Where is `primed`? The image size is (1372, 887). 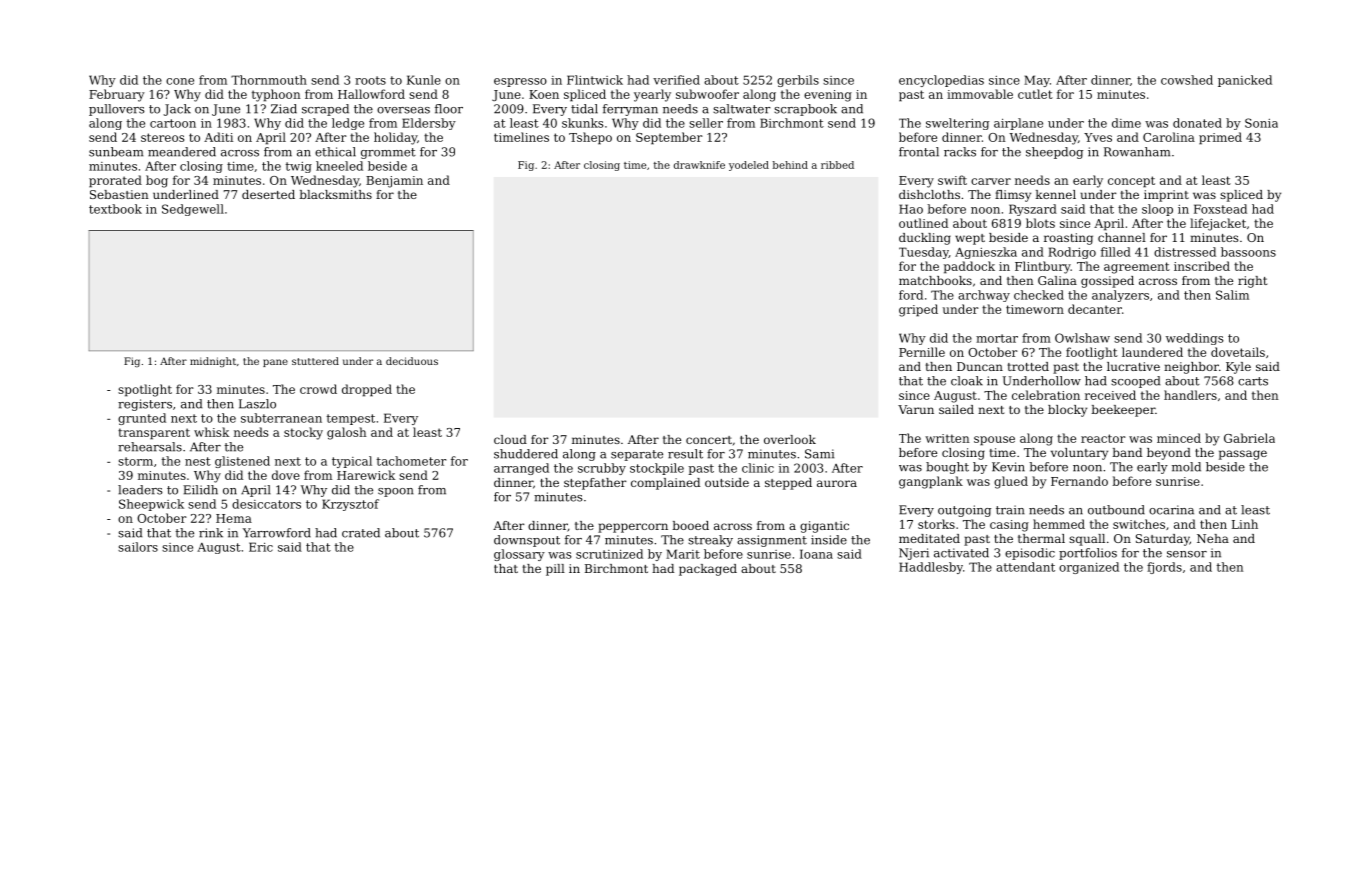 primed is located at coordinates (1220, 138).
